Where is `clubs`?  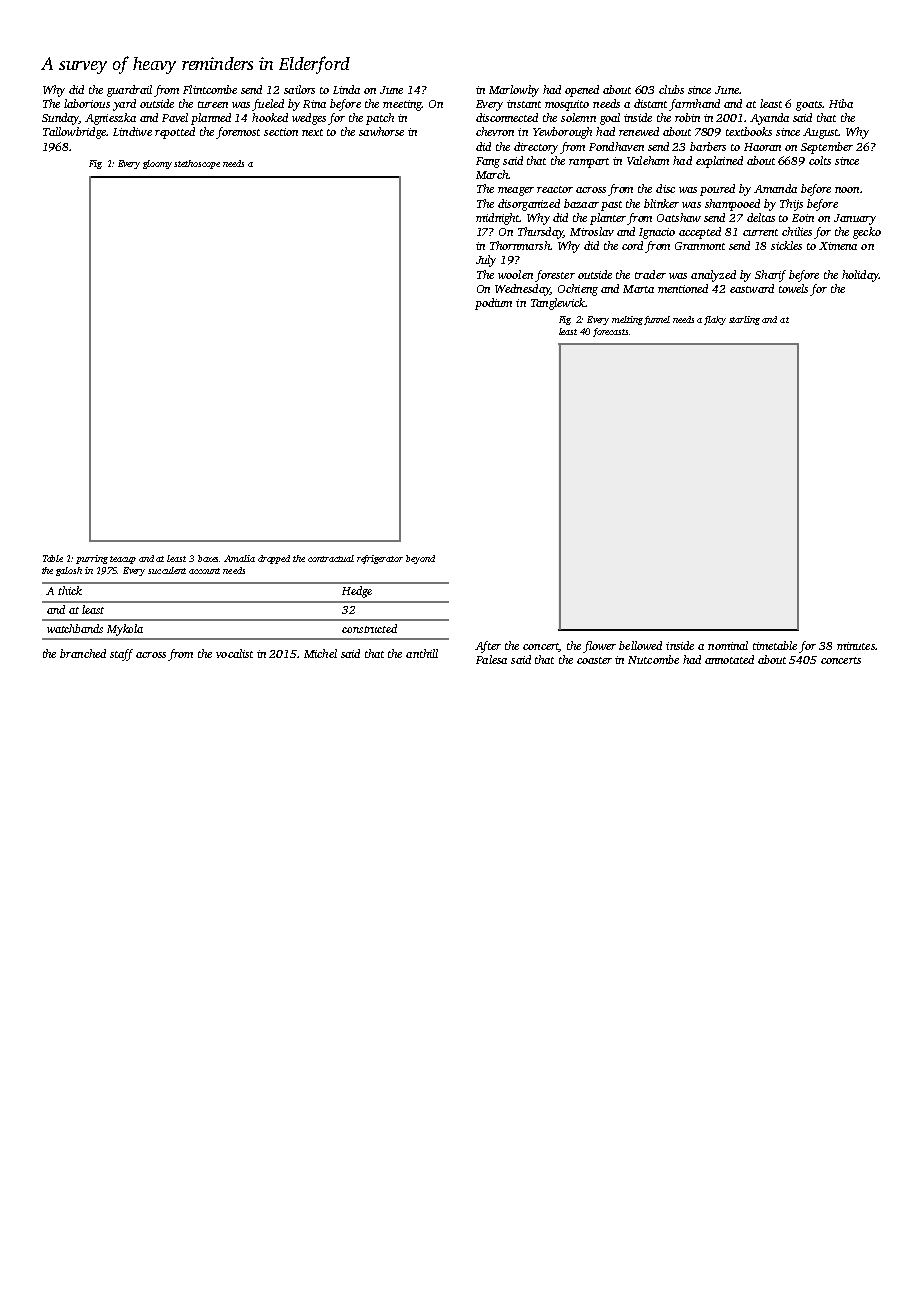
clubs is located at coordinates (671, 89).
